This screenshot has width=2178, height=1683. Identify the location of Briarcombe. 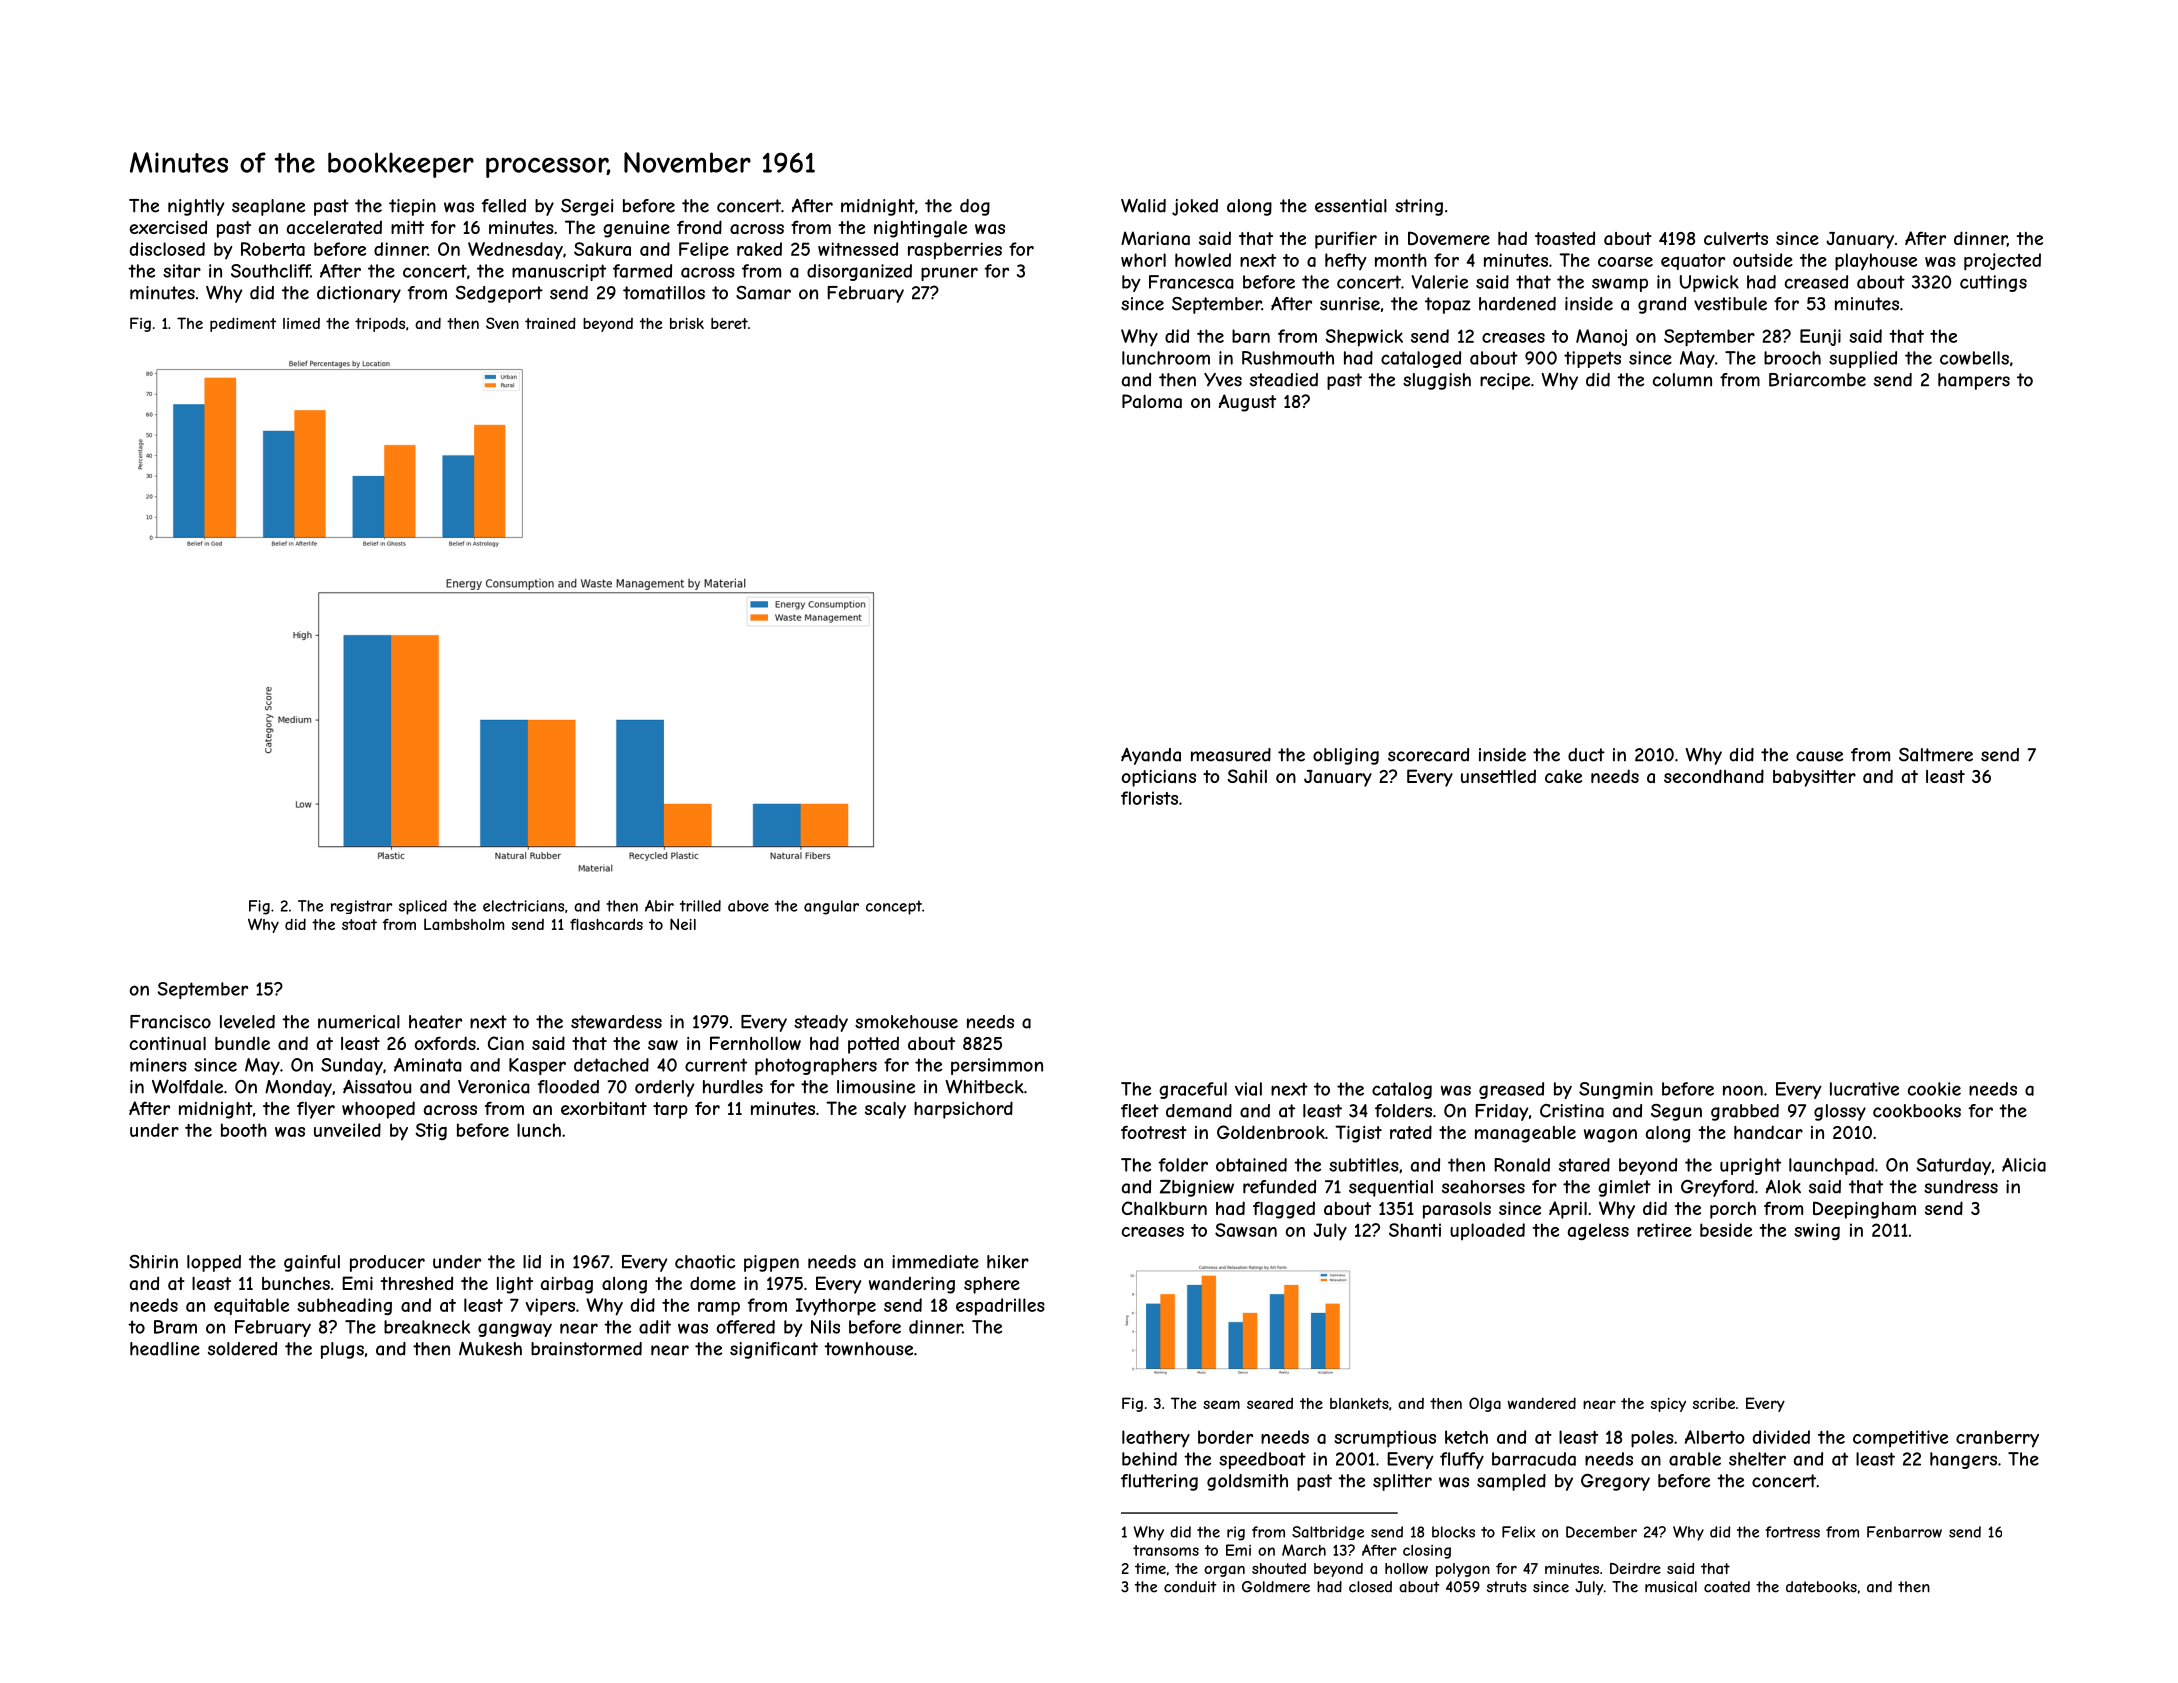
(1817, 380).
